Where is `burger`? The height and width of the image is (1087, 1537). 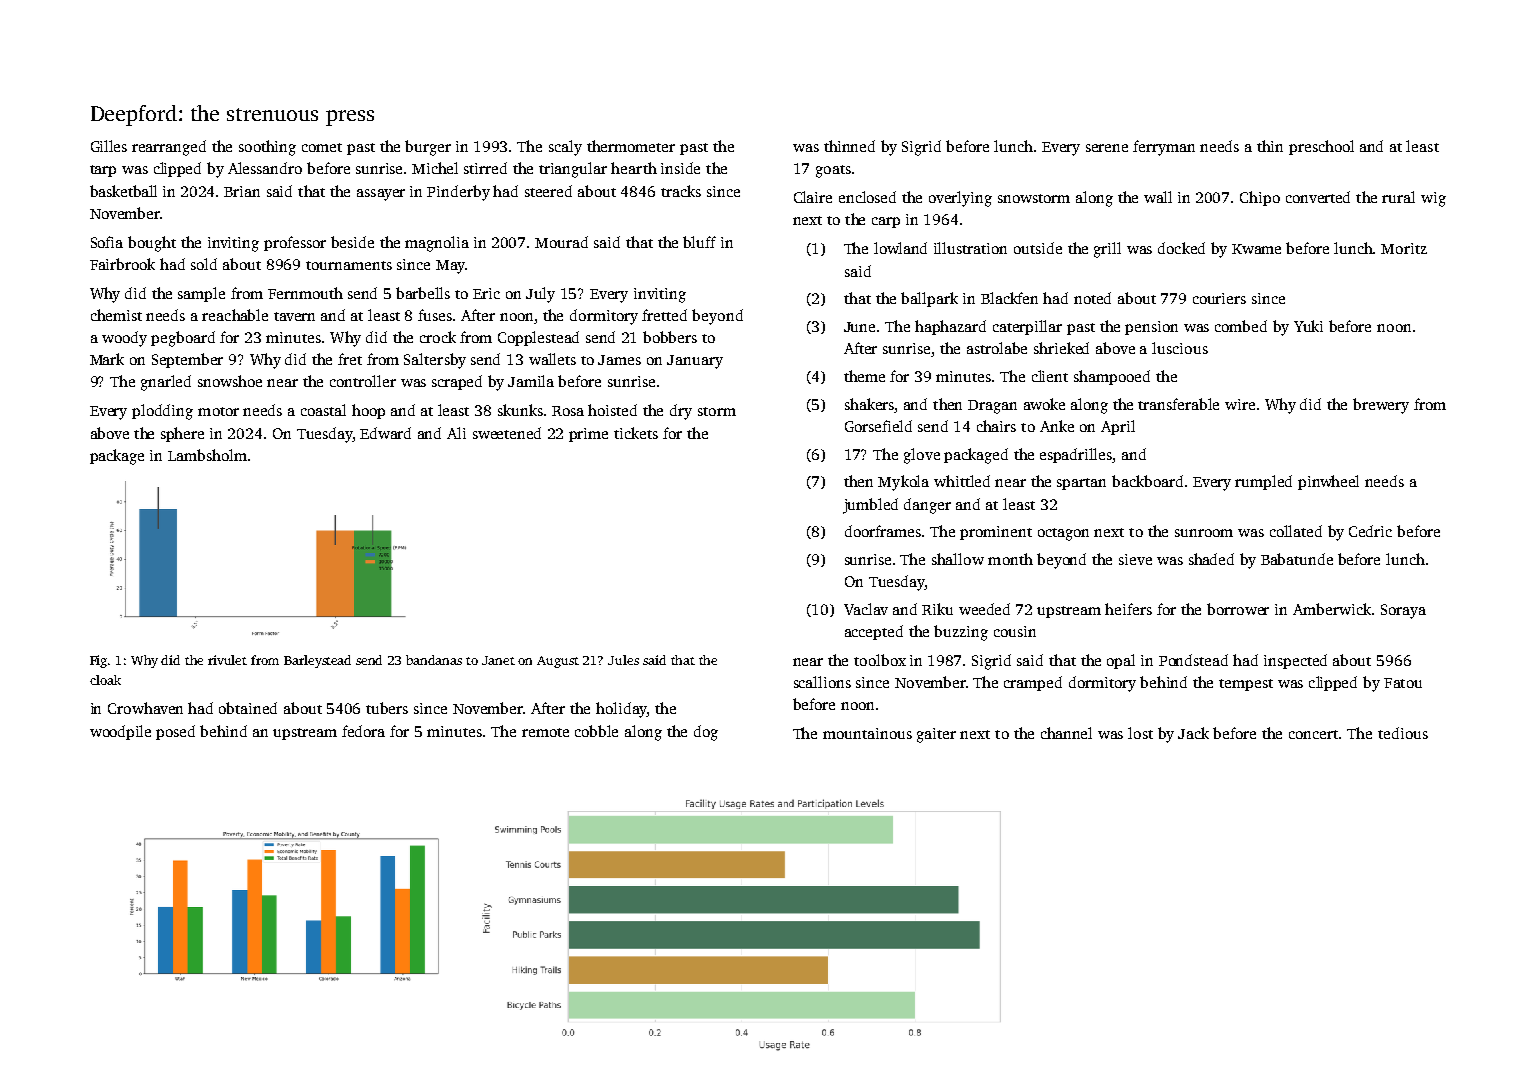
burger is located at coordinates (428, 148).
